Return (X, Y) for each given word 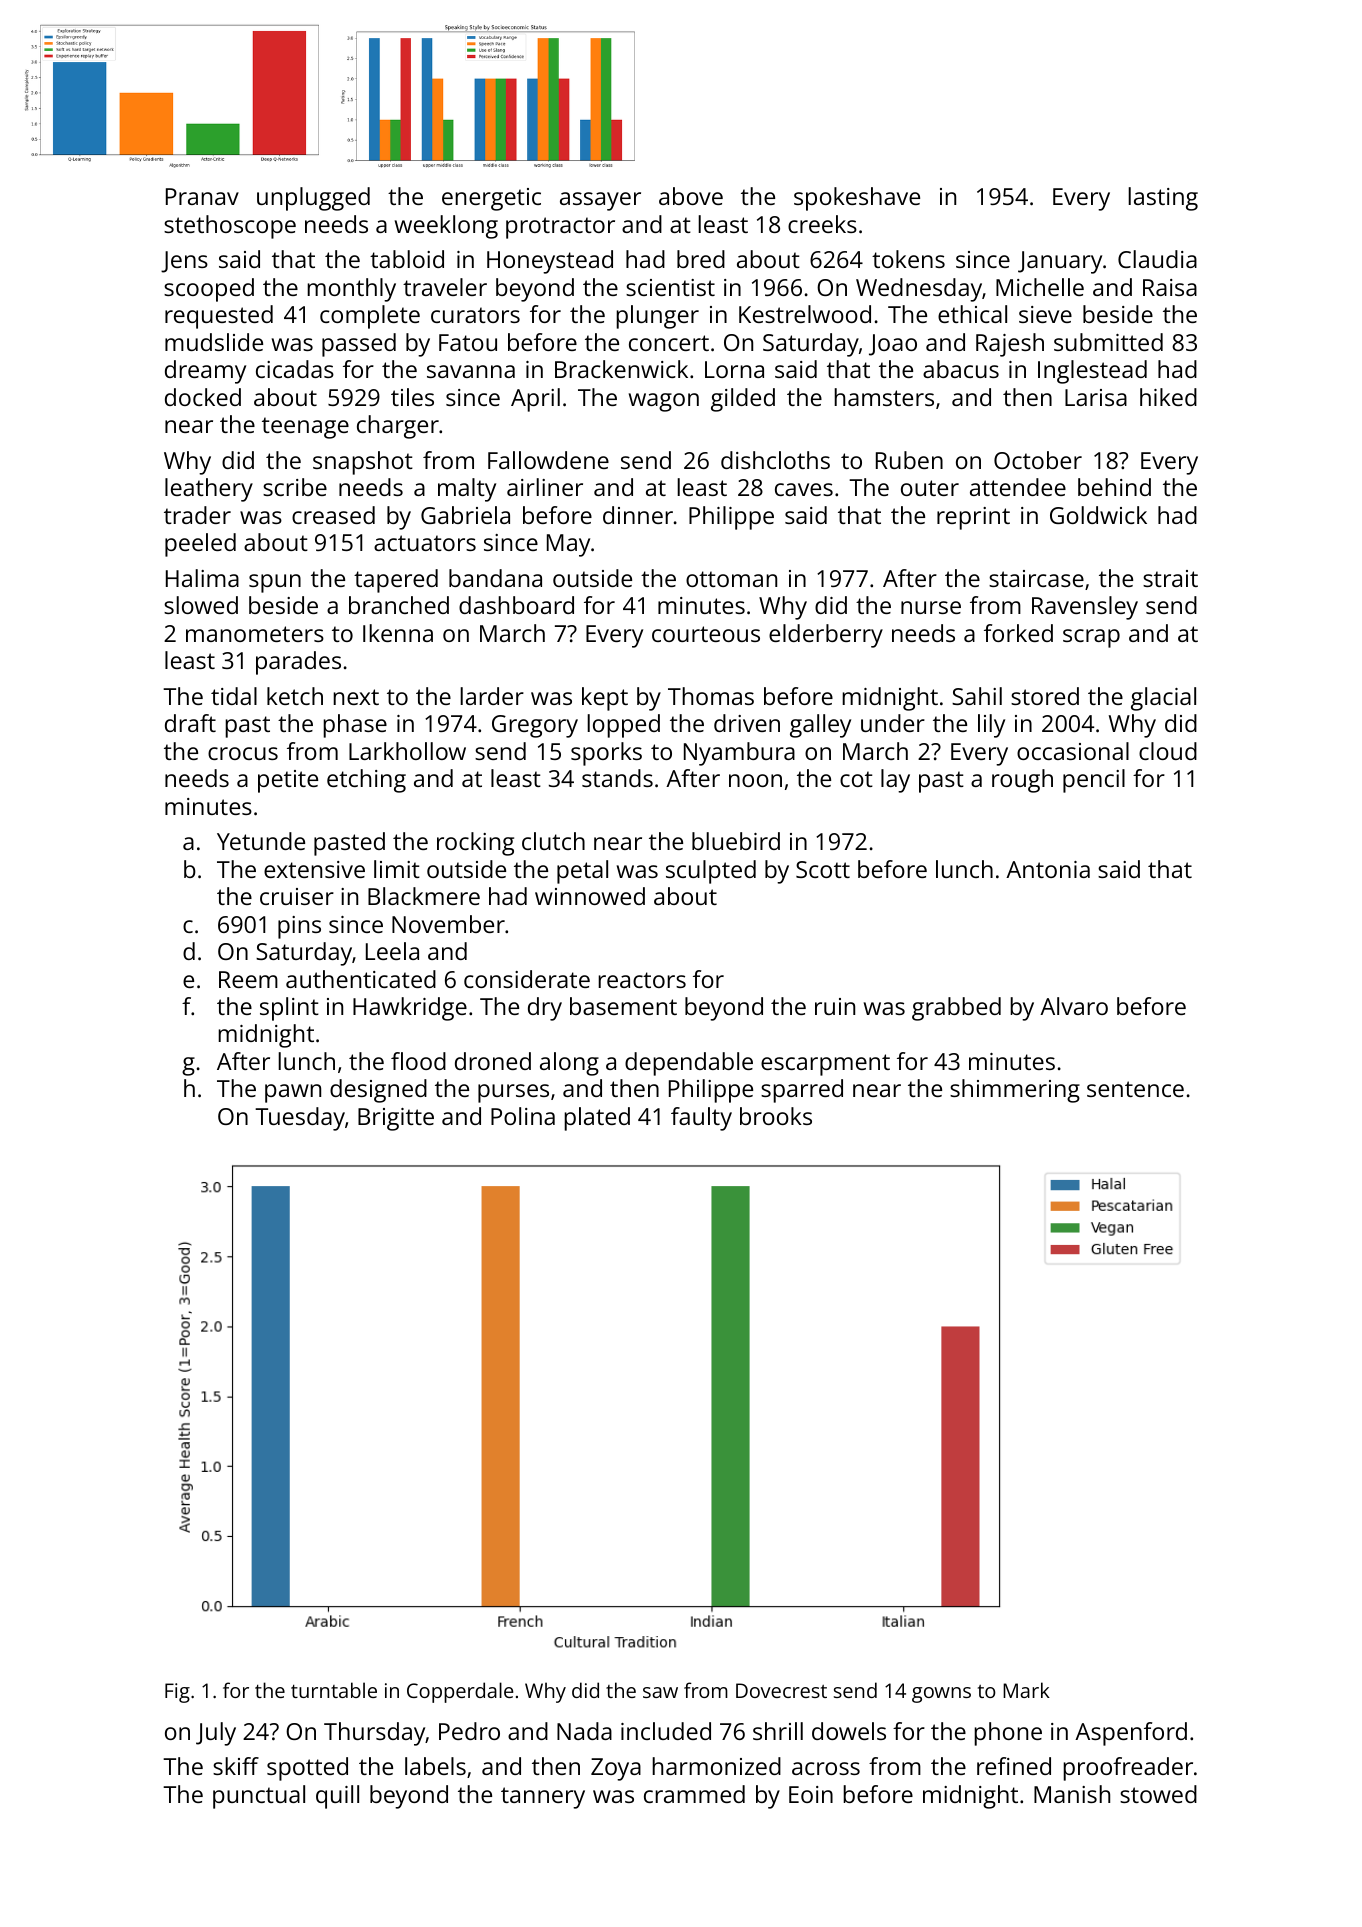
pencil (1094, 781)
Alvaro (1074, 1006)
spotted (307, 1769)
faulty (701, 1119)
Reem (248, 979)
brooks (776, 1116)
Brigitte (396, 1119)
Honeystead (550, 262)
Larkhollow (407, 751)
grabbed (956, 1009)
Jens (184, 262)
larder (492, 696)
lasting (1163, 199)
